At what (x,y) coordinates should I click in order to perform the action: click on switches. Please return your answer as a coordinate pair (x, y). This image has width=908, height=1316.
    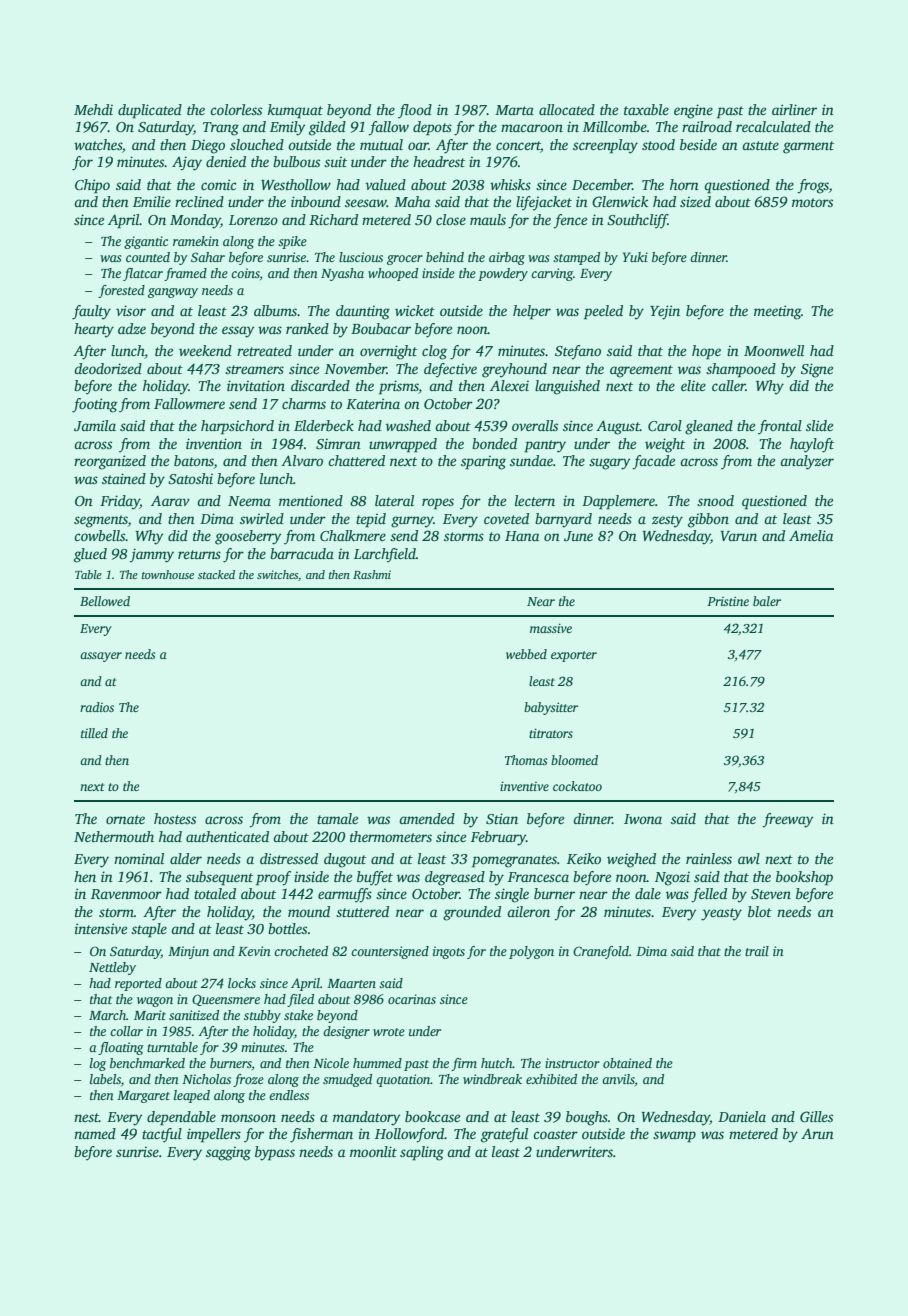
    Looking at the image, I should click on (277, 574).
